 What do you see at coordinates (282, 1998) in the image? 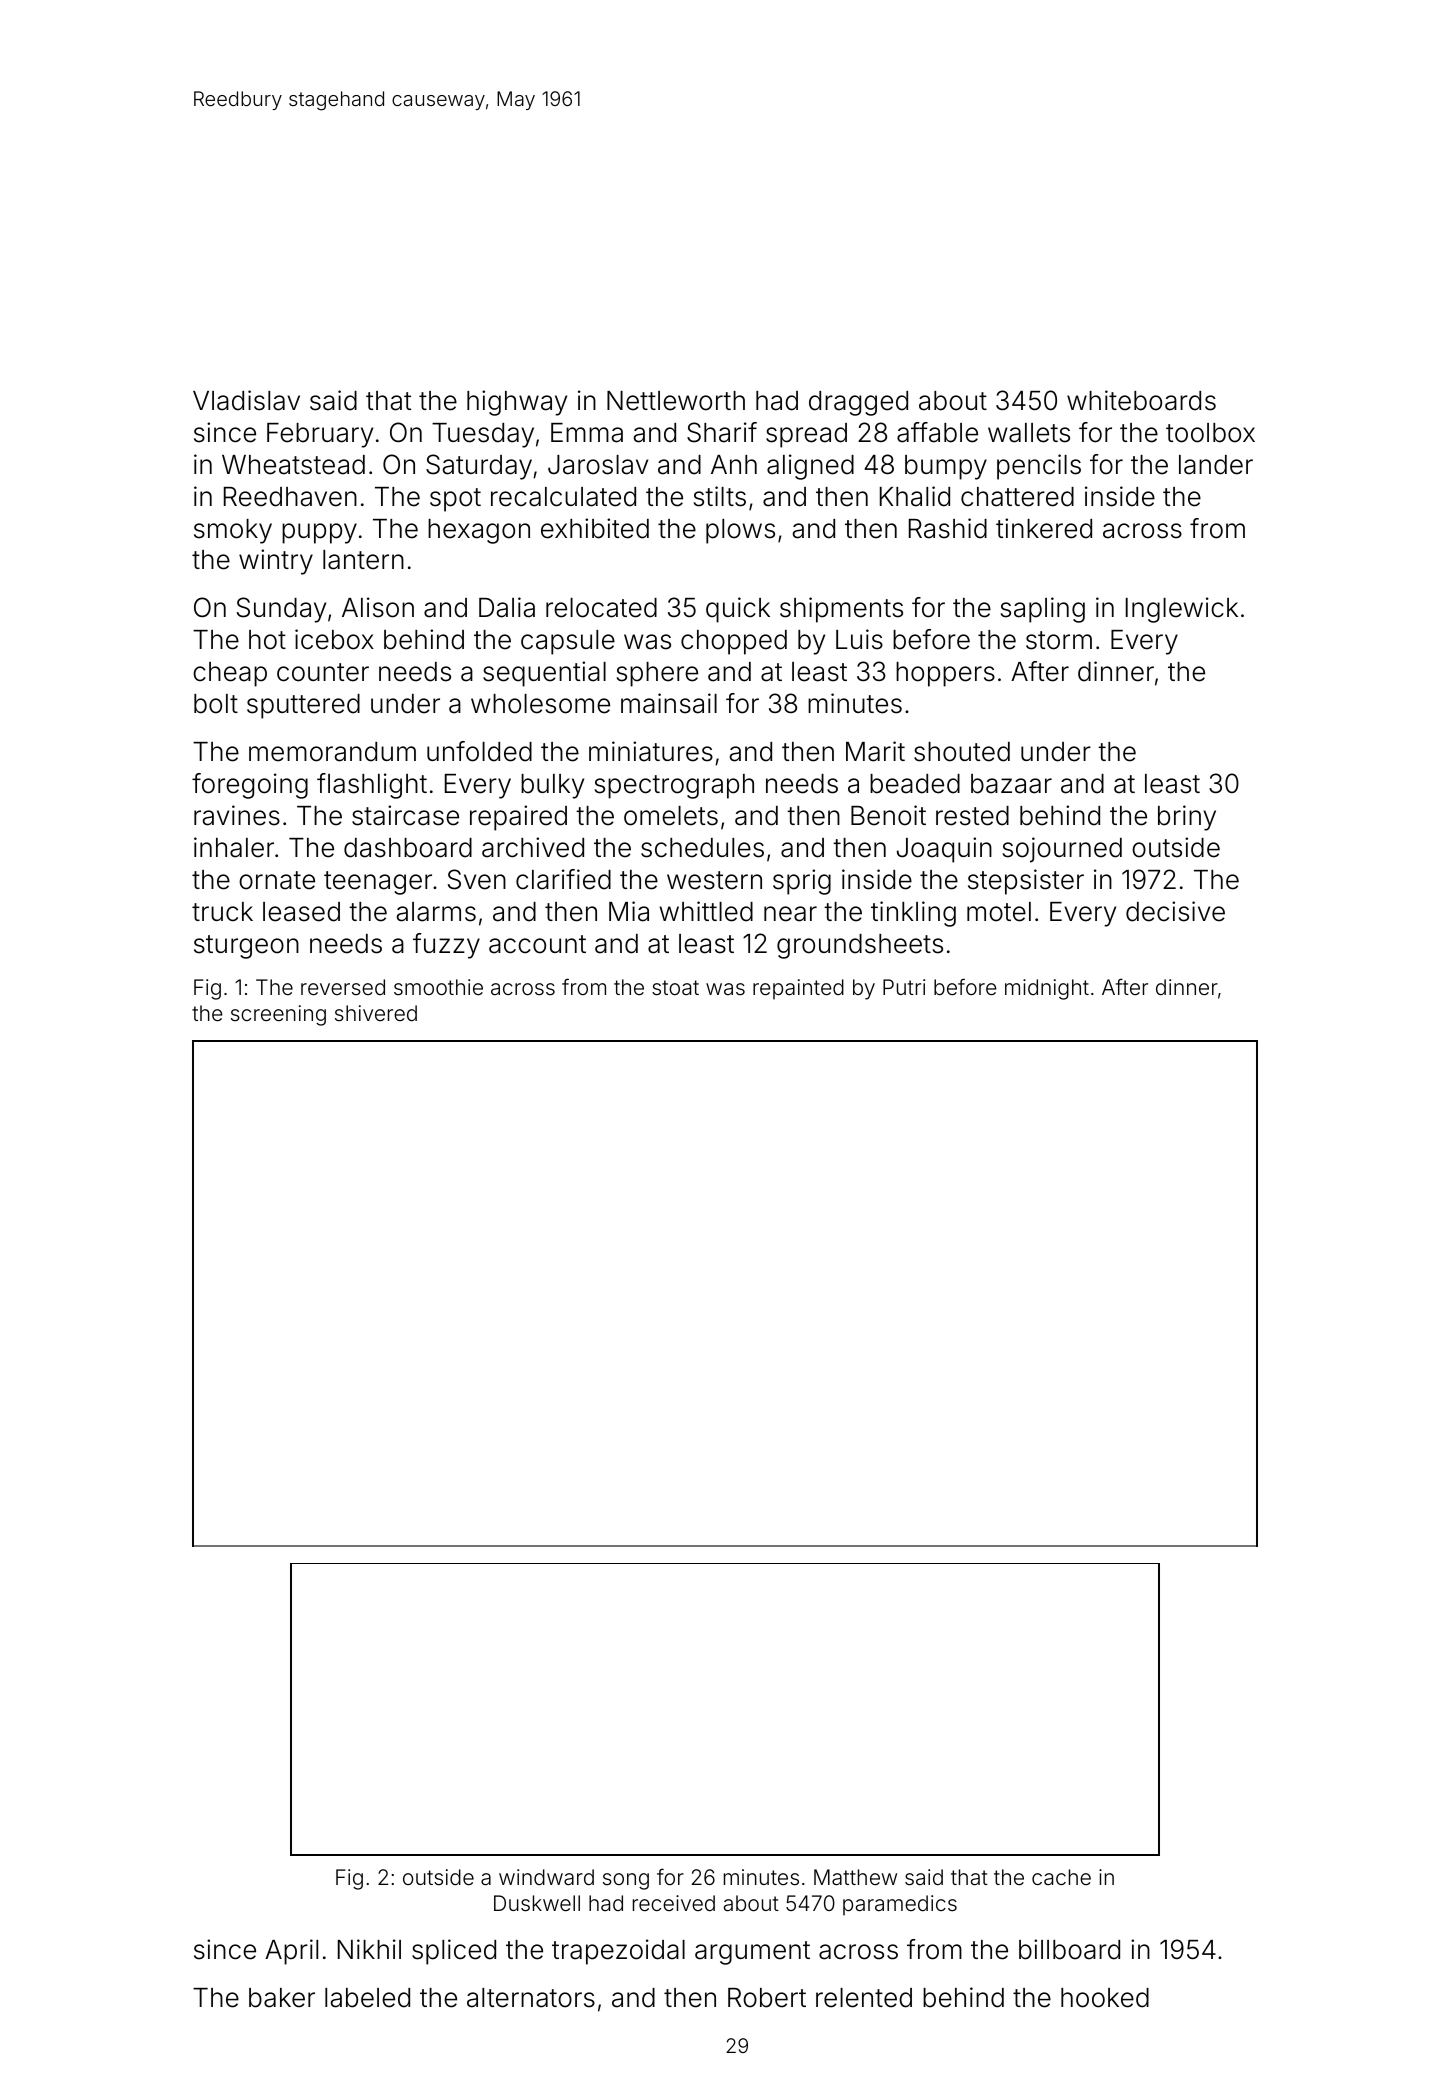
I see `baker` at bounding box center [282, 1998].
